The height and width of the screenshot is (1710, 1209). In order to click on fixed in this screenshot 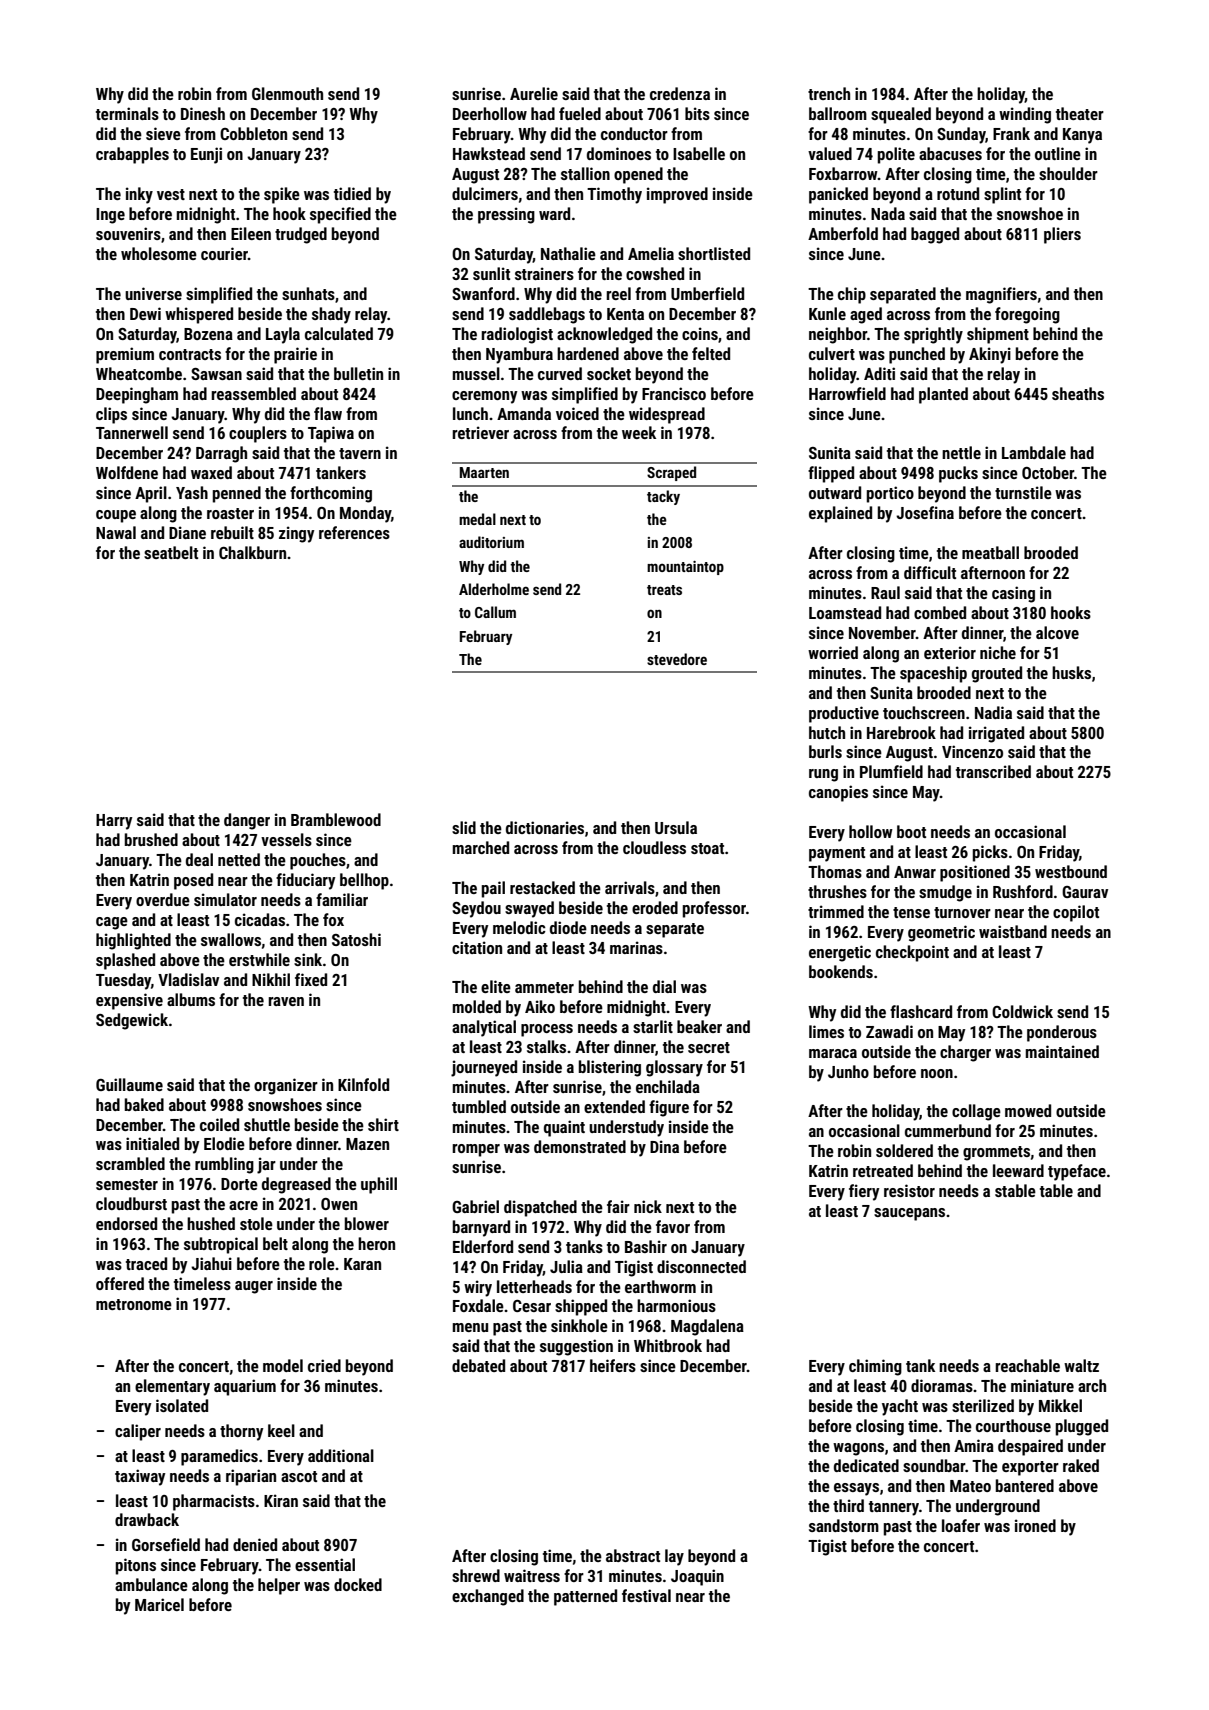, I will do `click(311, 979)`.
